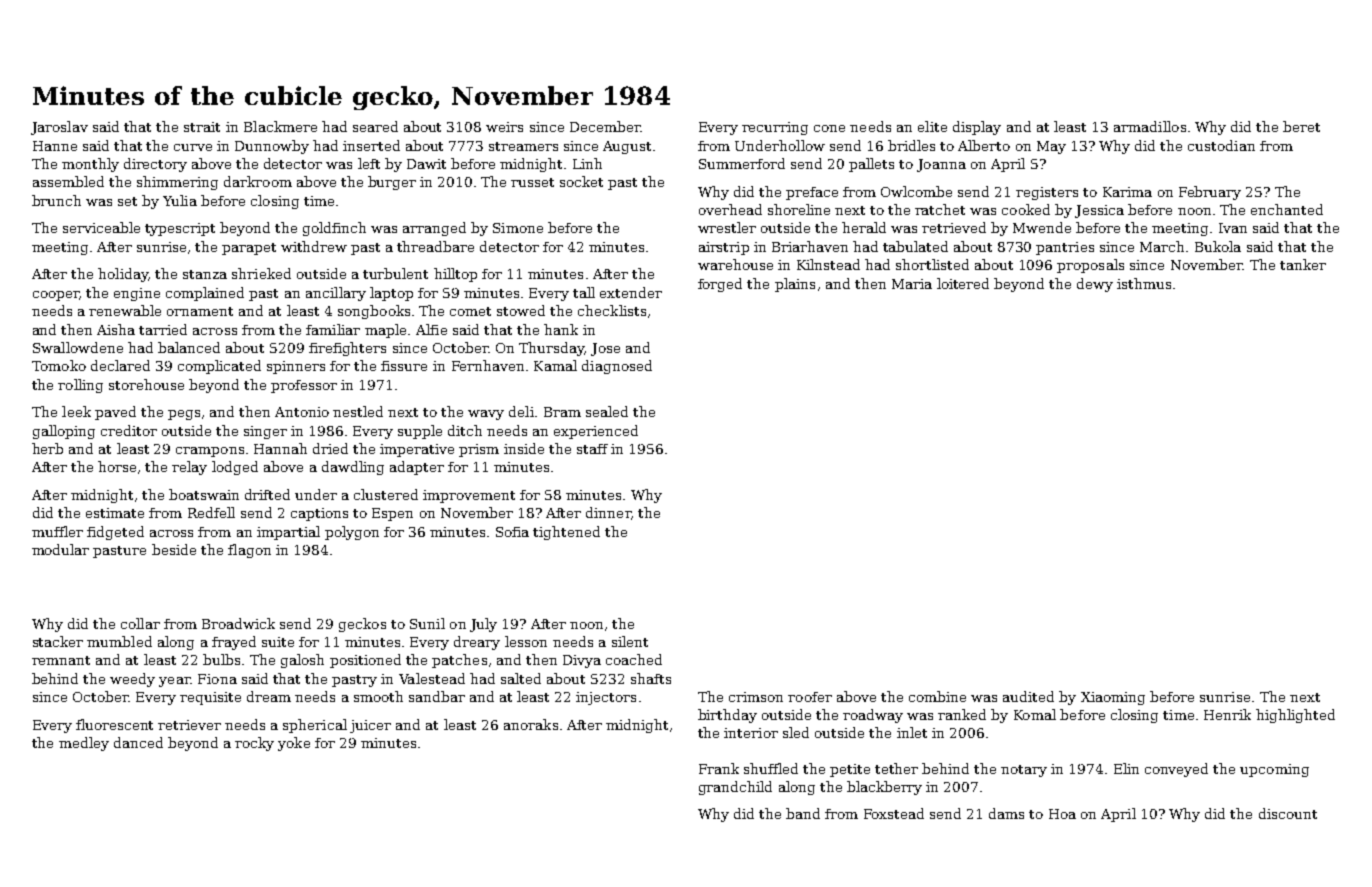 This image has height=887, width=1372. What do you see at coordinates (566, 533) in the image?
I see `tightened` at bounding box center [566, 533].
